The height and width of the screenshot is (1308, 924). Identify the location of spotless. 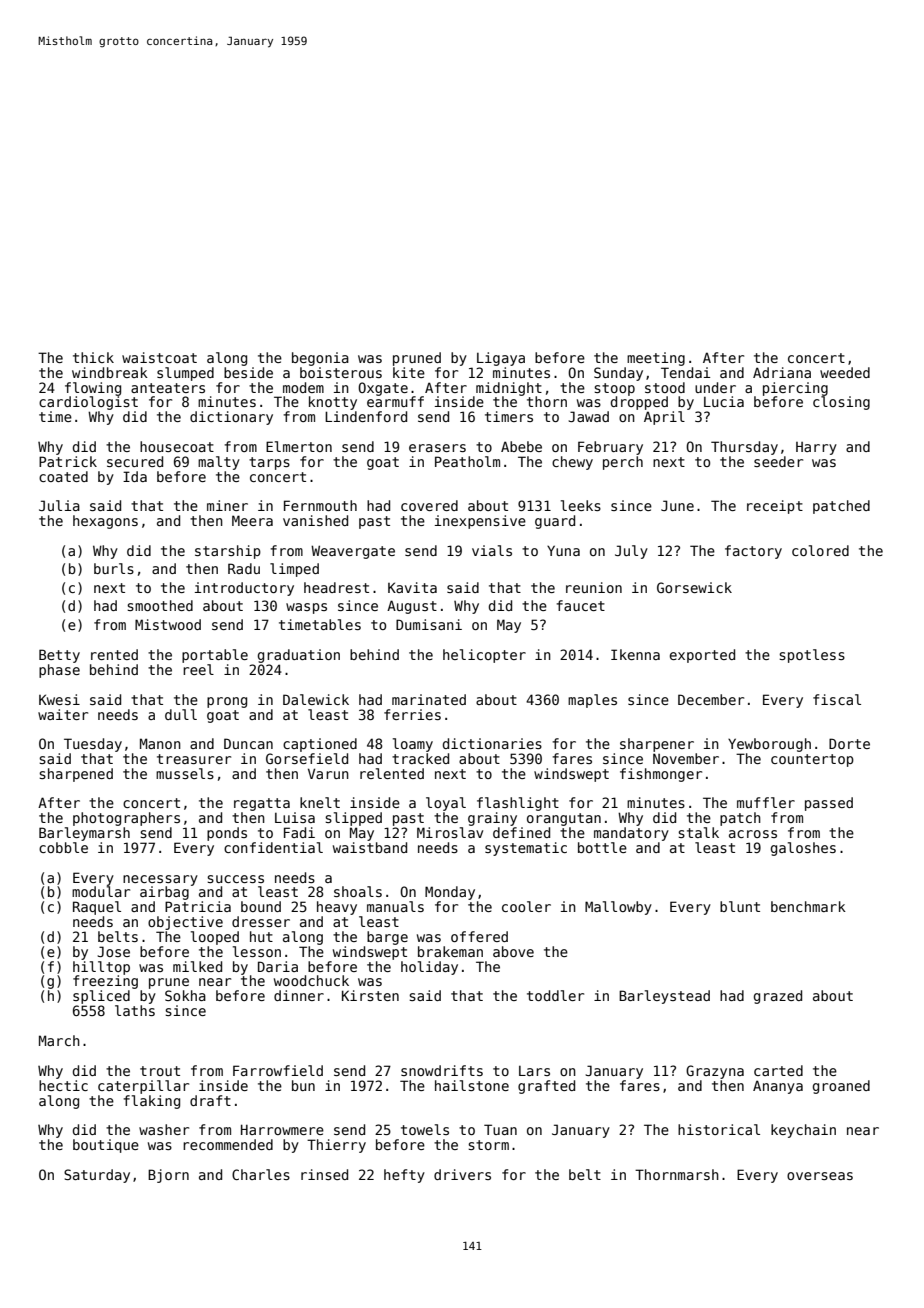
(812, 656).
